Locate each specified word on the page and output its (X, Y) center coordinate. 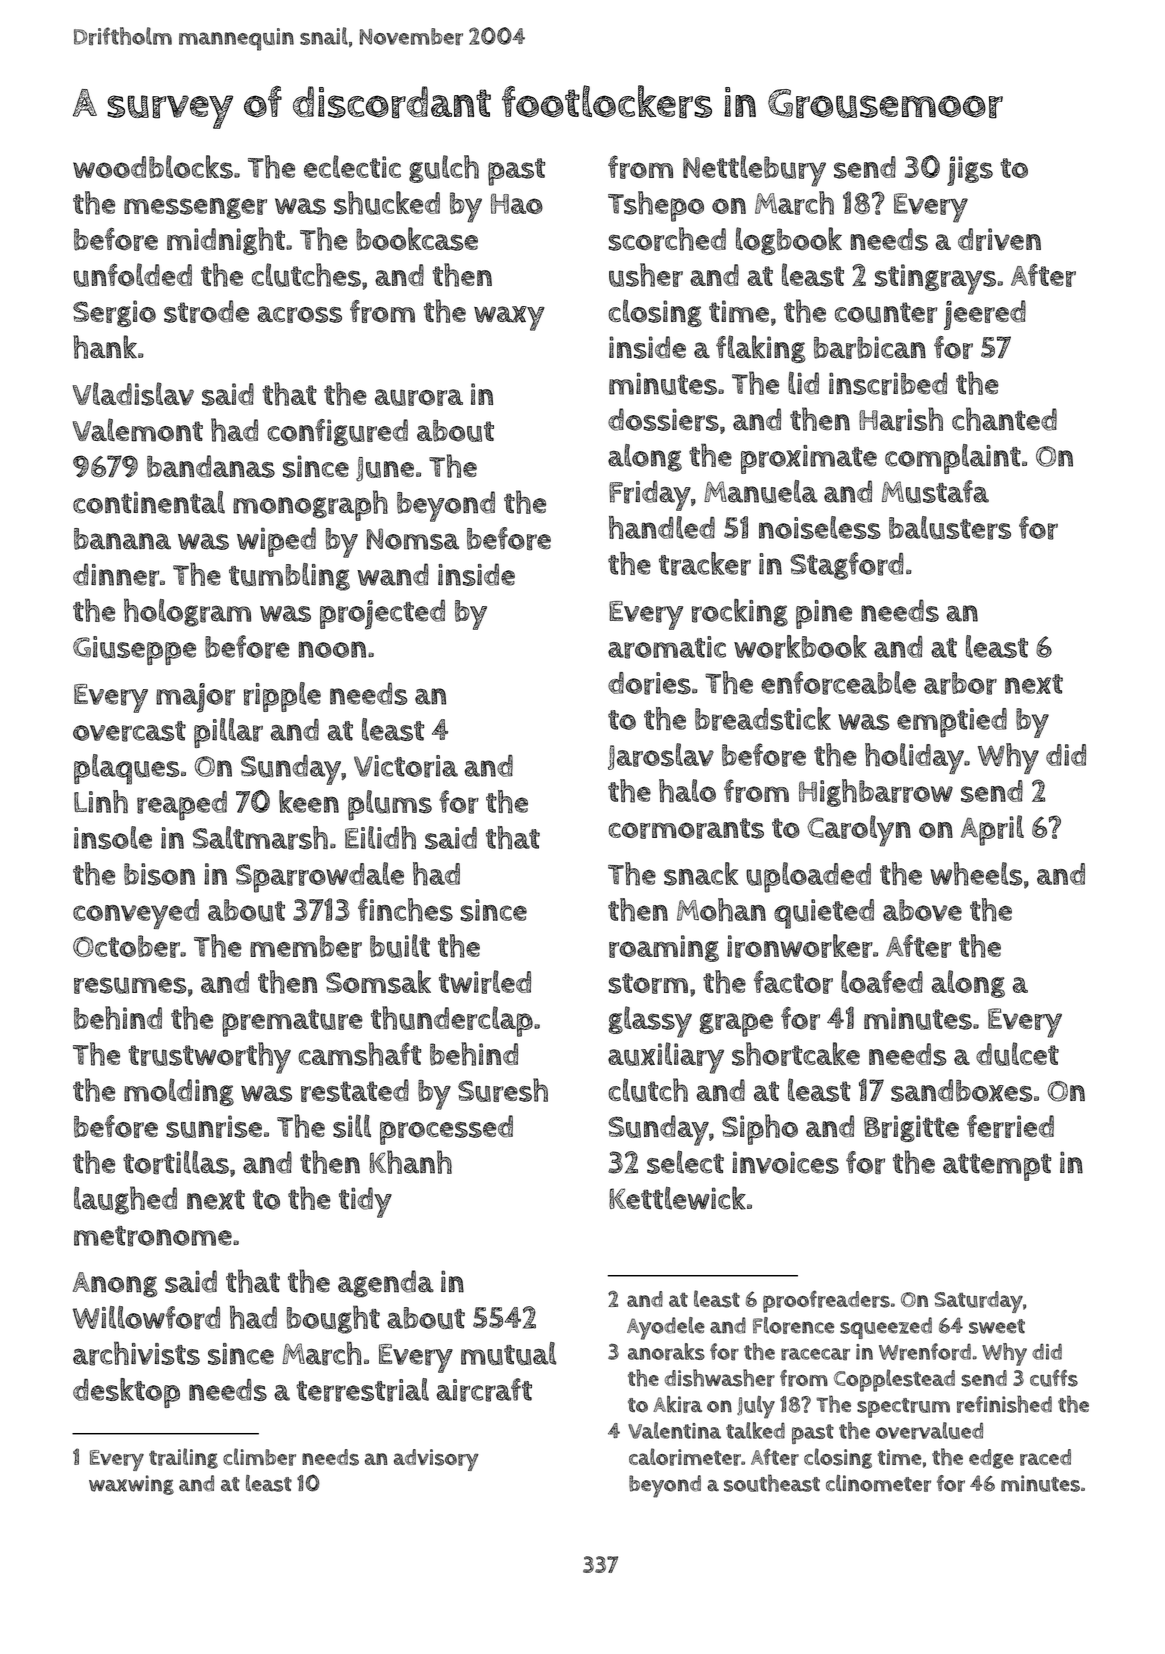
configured (337, 432)
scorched (667, 239)
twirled (485, 982)
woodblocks (153, 167)
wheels (976, 874)
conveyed (136, 914)
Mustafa (935, 491)
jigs (970, 171)
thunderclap (452, 1021)
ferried (1010, 1126)
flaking (761, 349)
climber (259, 1457)
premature (292, 1023)
